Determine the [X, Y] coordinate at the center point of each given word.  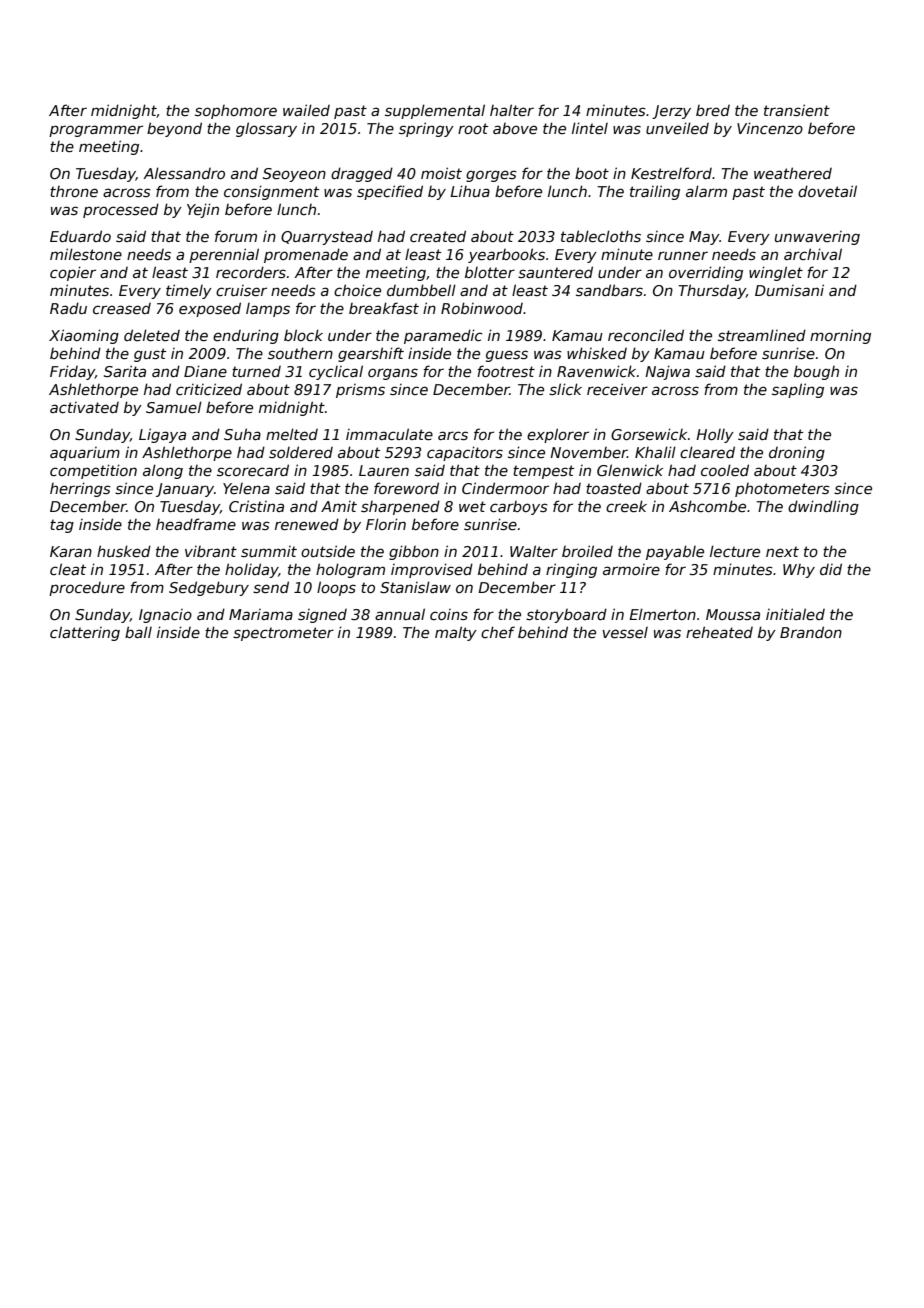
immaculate [389, 434]
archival [813, 254]
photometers [782, 490]
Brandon [811, 632]
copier [73, 273]
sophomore [236, 112]
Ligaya [162, 435]
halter [512, 110]
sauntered [555, 272]
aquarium [85, 454]
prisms [360, 391]
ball [138, 632]
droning [797, 453]
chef [498, 632]
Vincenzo [770, 128]
